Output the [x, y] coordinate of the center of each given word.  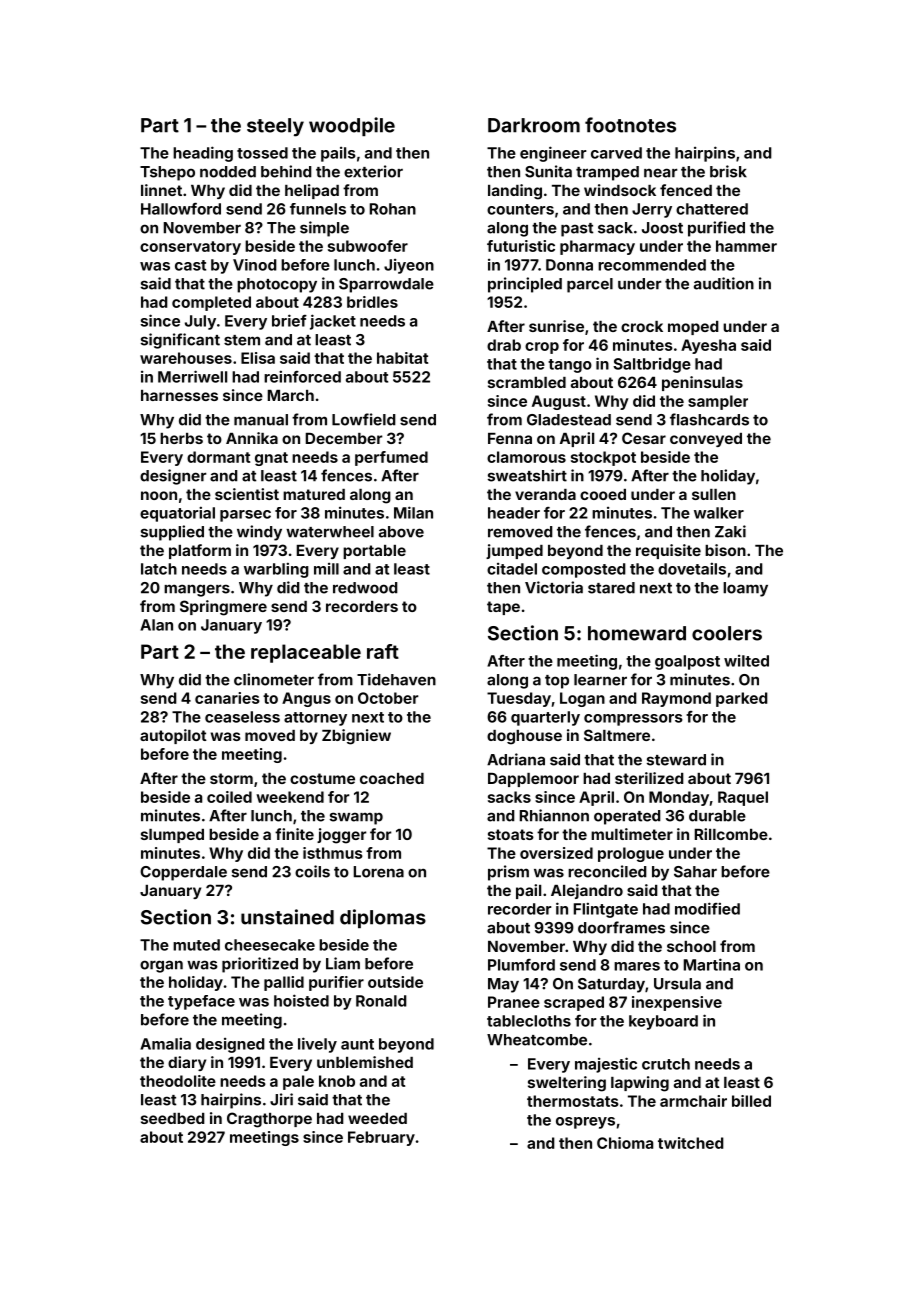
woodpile [352, 126]
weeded [377, 1118]
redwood [365, 588]
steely [275, 127]
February [381, 1138]
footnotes [630, 125]
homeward [637, 633]
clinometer [274, 679]
